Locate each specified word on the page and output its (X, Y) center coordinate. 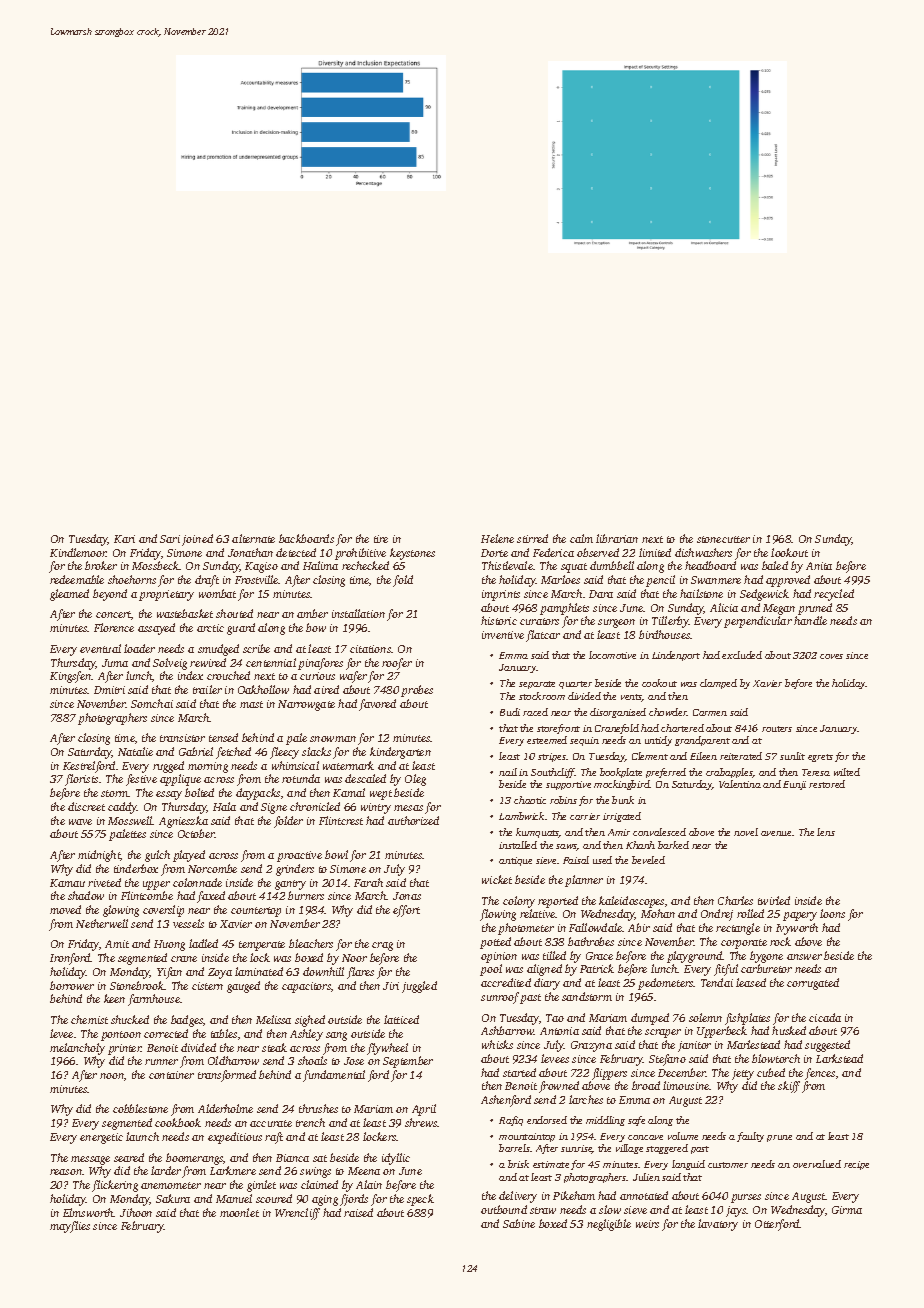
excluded (742, 655)
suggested (827, 1046)
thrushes (318, 1108)
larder (166, 1170)
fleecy (284, 753)
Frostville (257, 579)
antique (515, 861)
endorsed (547, 1120)
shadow (86, 895)
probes (417, 691)
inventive (503, 635)
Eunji (794, 785)
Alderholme (225, 1108)
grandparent (702, 741)
